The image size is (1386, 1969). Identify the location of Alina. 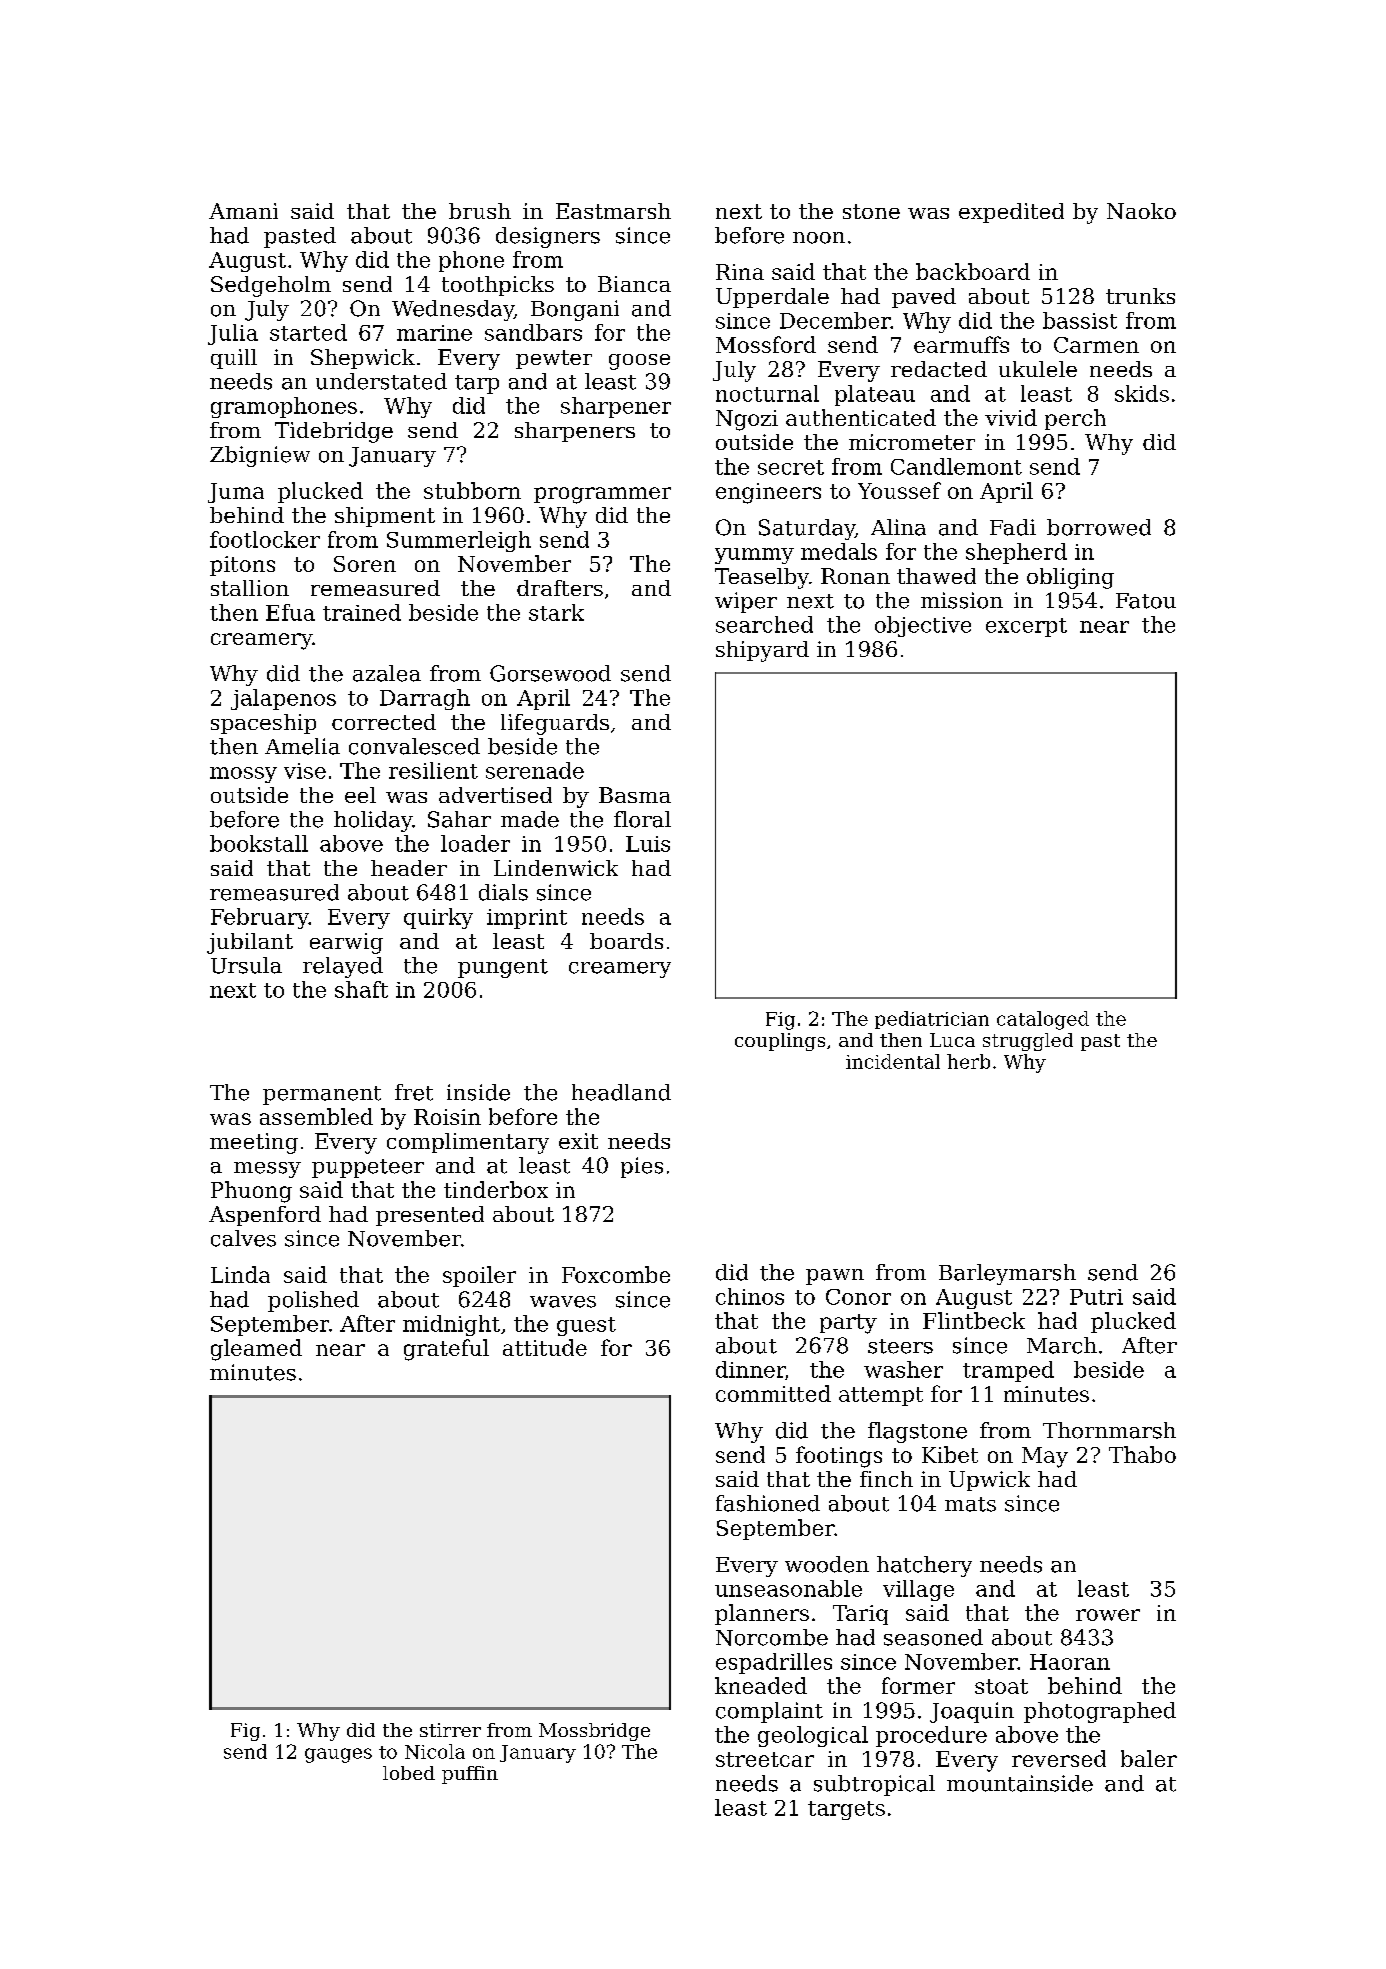
(898, 527).
